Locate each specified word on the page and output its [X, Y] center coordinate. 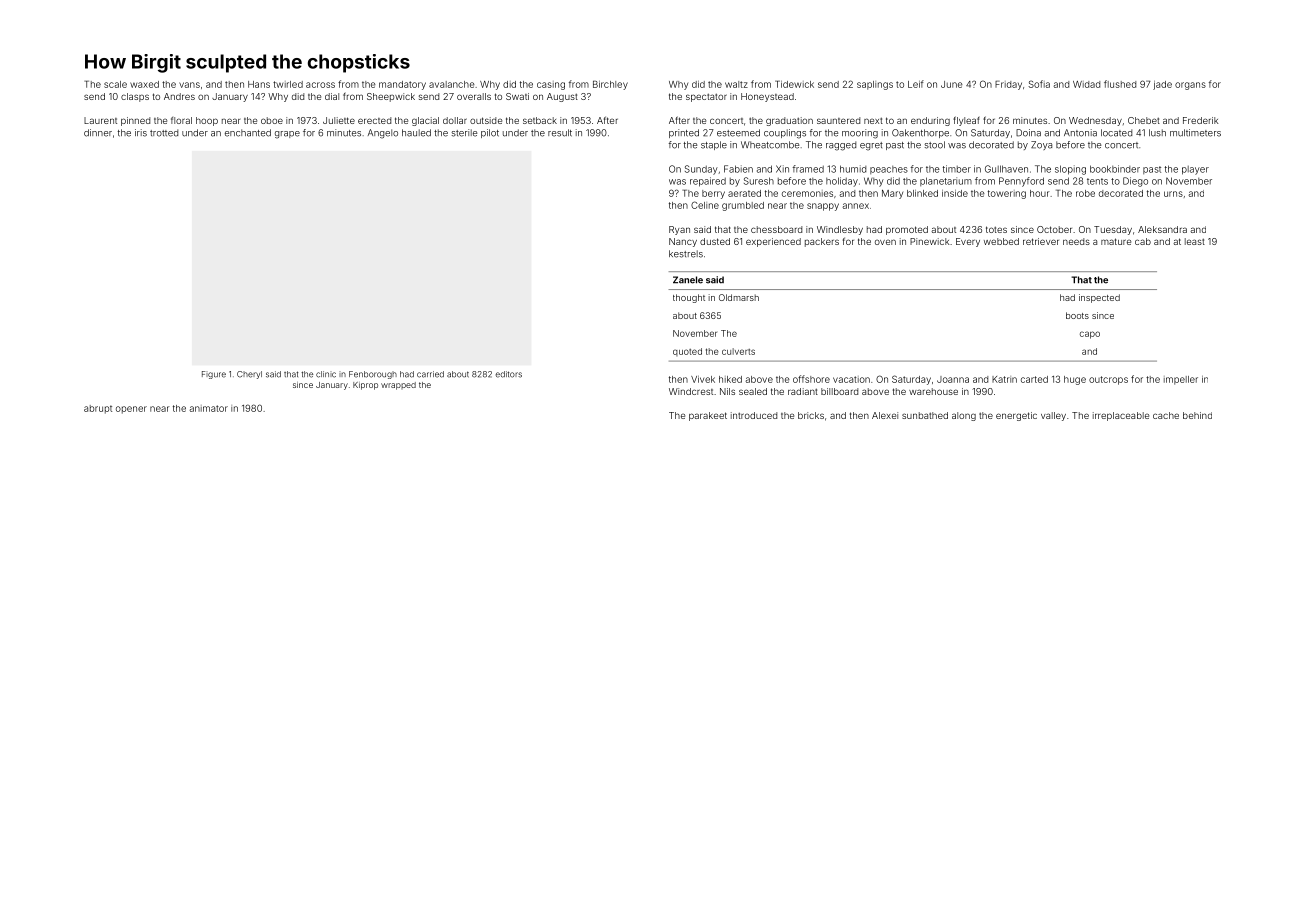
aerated [744, 193]
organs [1190, 86]
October [1054, 229]
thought [689, 298]
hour [1040, 193]
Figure [214, 375]
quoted [687, 352]
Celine [705, 205]
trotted [164, 133]
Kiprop [365, 386]
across [320, 85]
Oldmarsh [739, 297]
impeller [1181, 380]
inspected [1099, 298]
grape [287, 135]
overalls [474, 96]
